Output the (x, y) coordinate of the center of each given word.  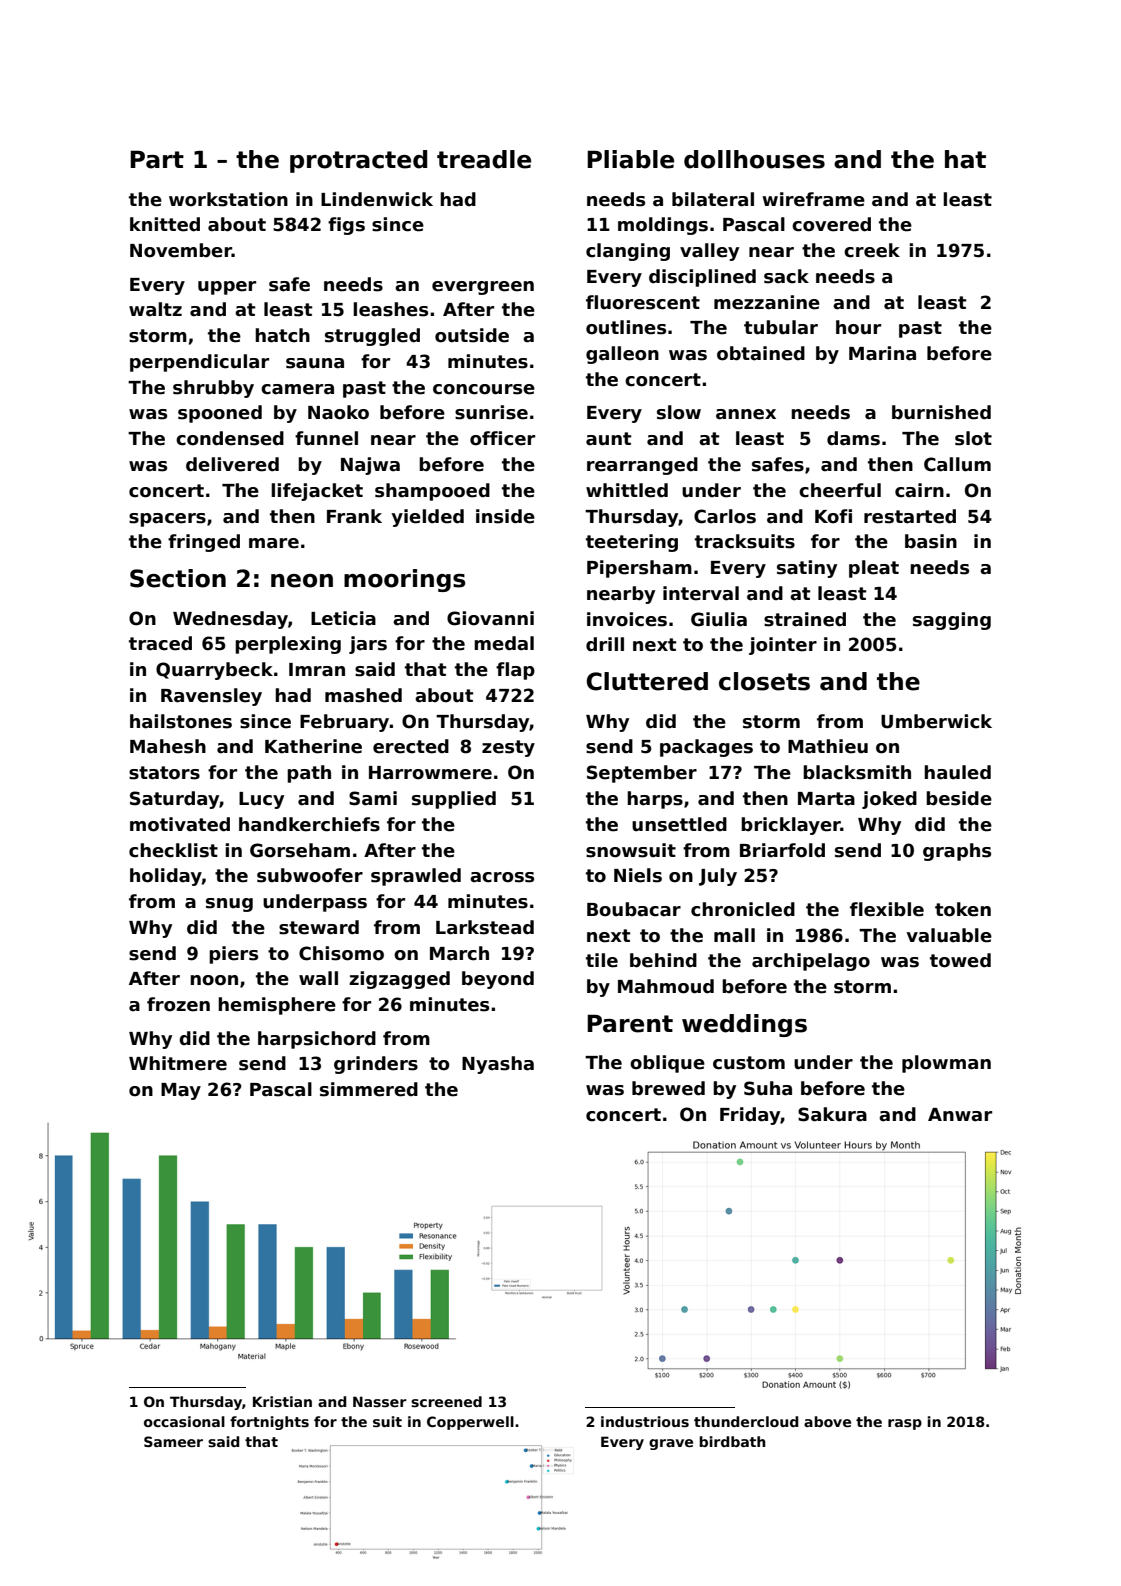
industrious (645, 1421)
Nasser (380, 1401)
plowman (946, 1064)
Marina (882, 353)
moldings (663, 226)
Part (157, 159)
